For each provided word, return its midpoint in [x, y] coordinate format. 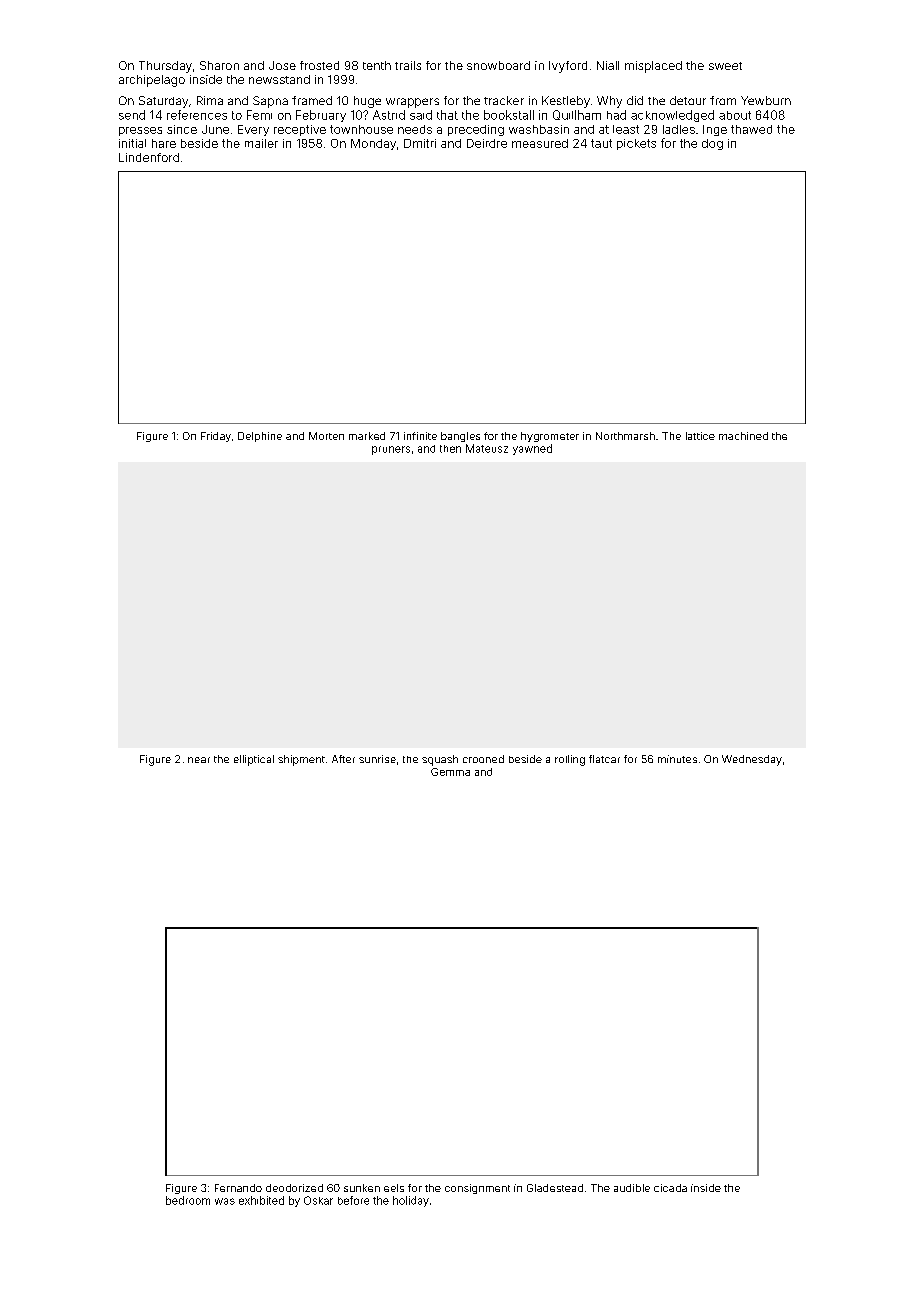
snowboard [498, 65]
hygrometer [550, 437]
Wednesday [752, 760]
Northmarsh [625, 436]
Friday [216, 437]
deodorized [294, 1188]
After [343, 759]
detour [688, 100]
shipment [301, 760]
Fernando [238, 1188]
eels [394, 1188]
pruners [391, 450]
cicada [670, 1188]
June [215, 129]
